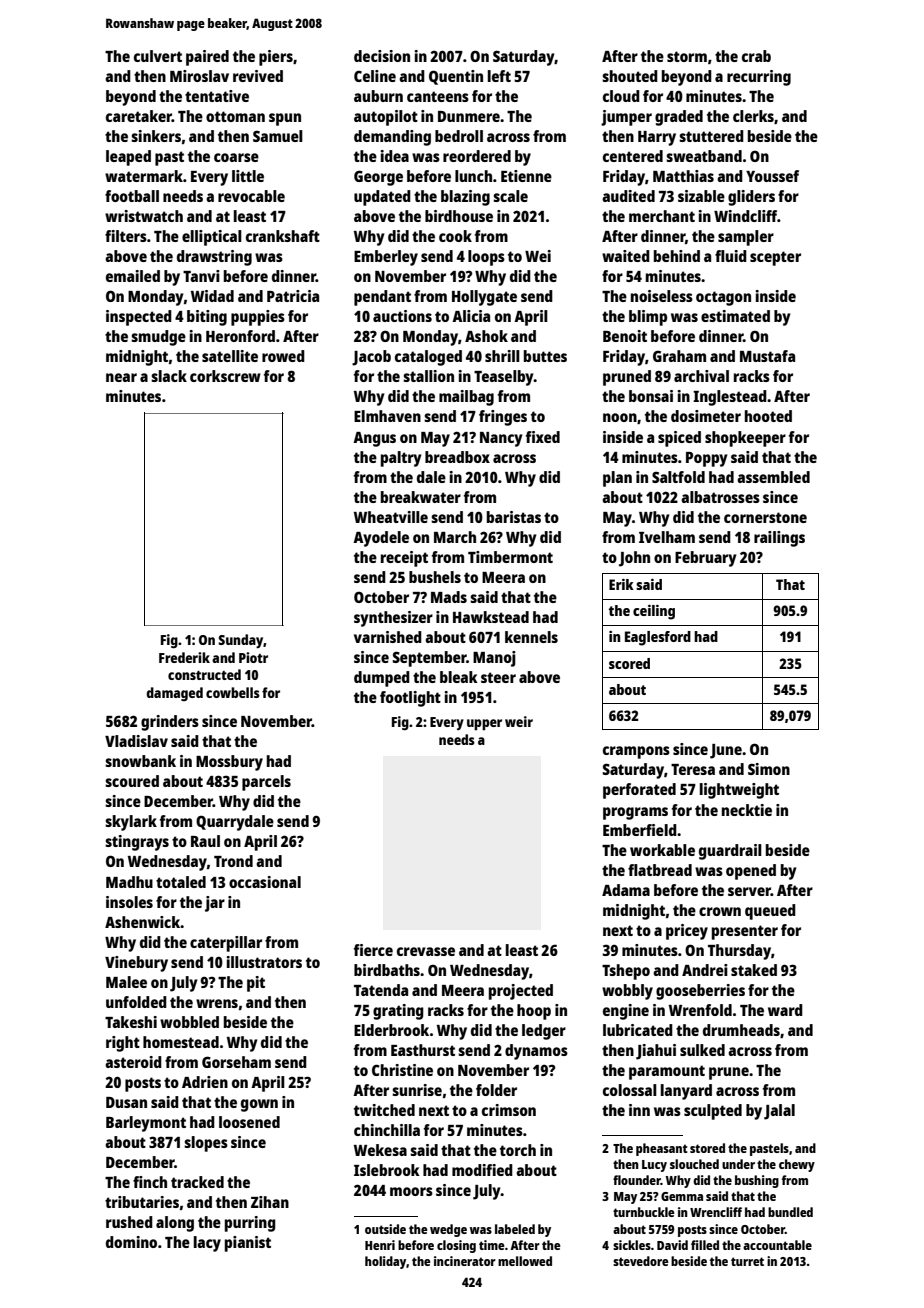 The image size is (924, 1308). I want to click on caretaker, so click(139, 116).
